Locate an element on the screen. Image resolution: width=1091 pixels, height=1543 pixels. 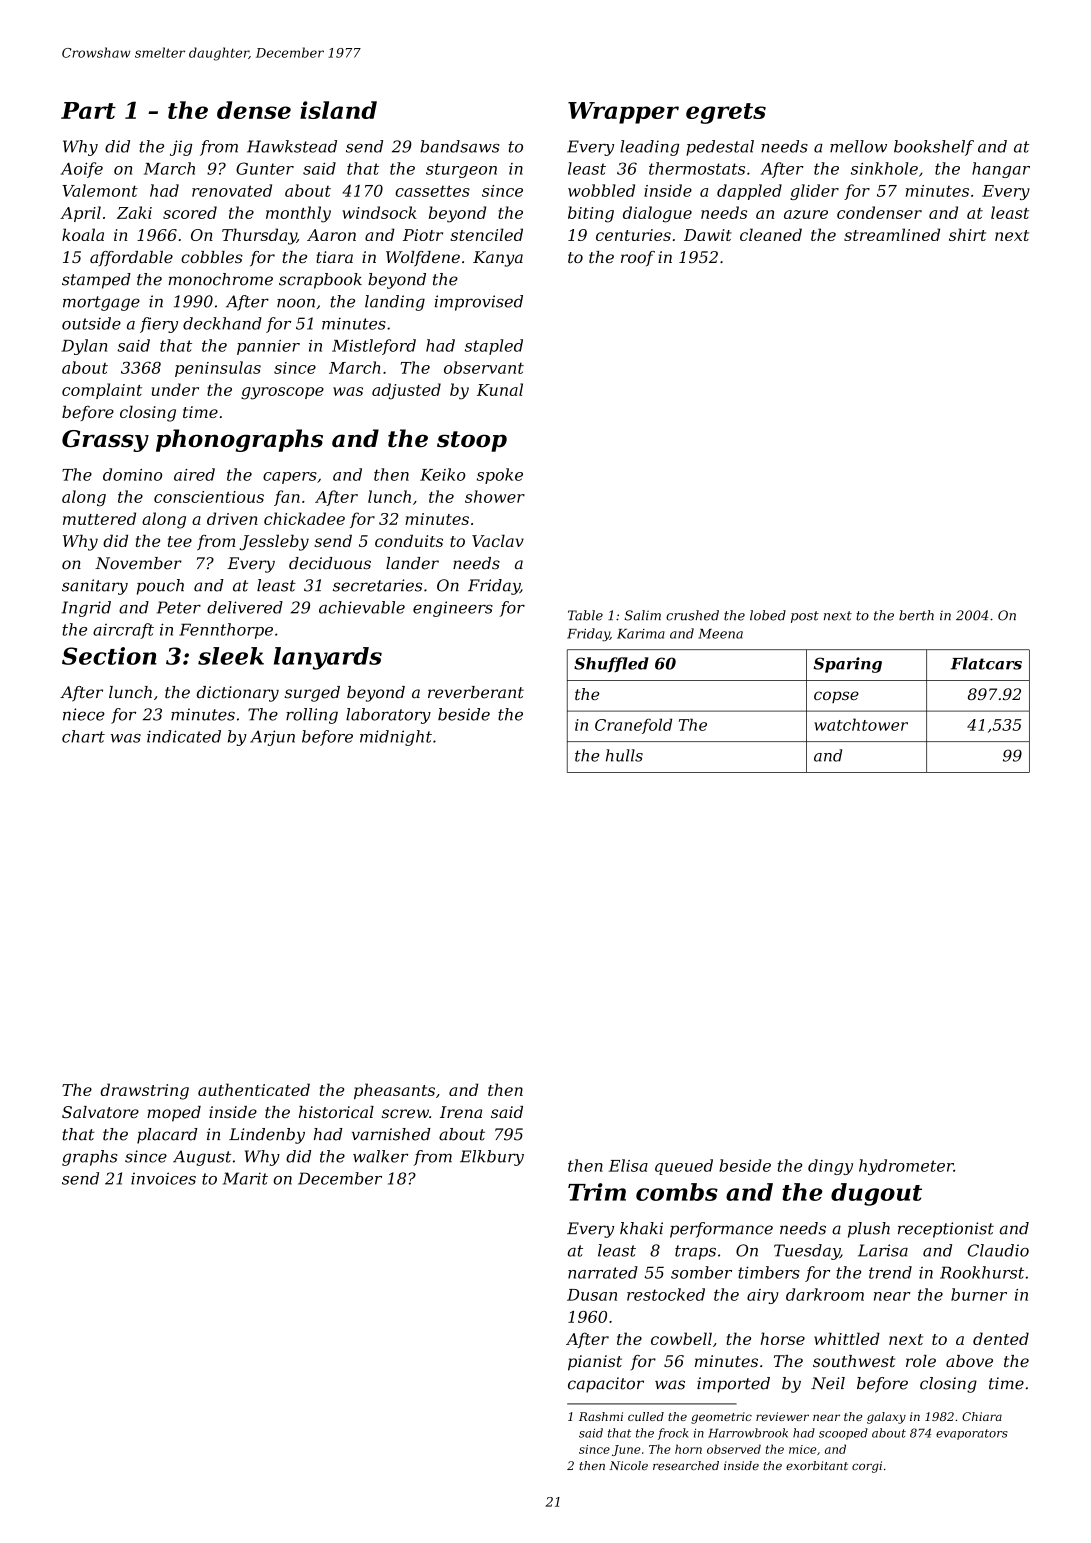
watchtower is located at coordinates (861, 724).
